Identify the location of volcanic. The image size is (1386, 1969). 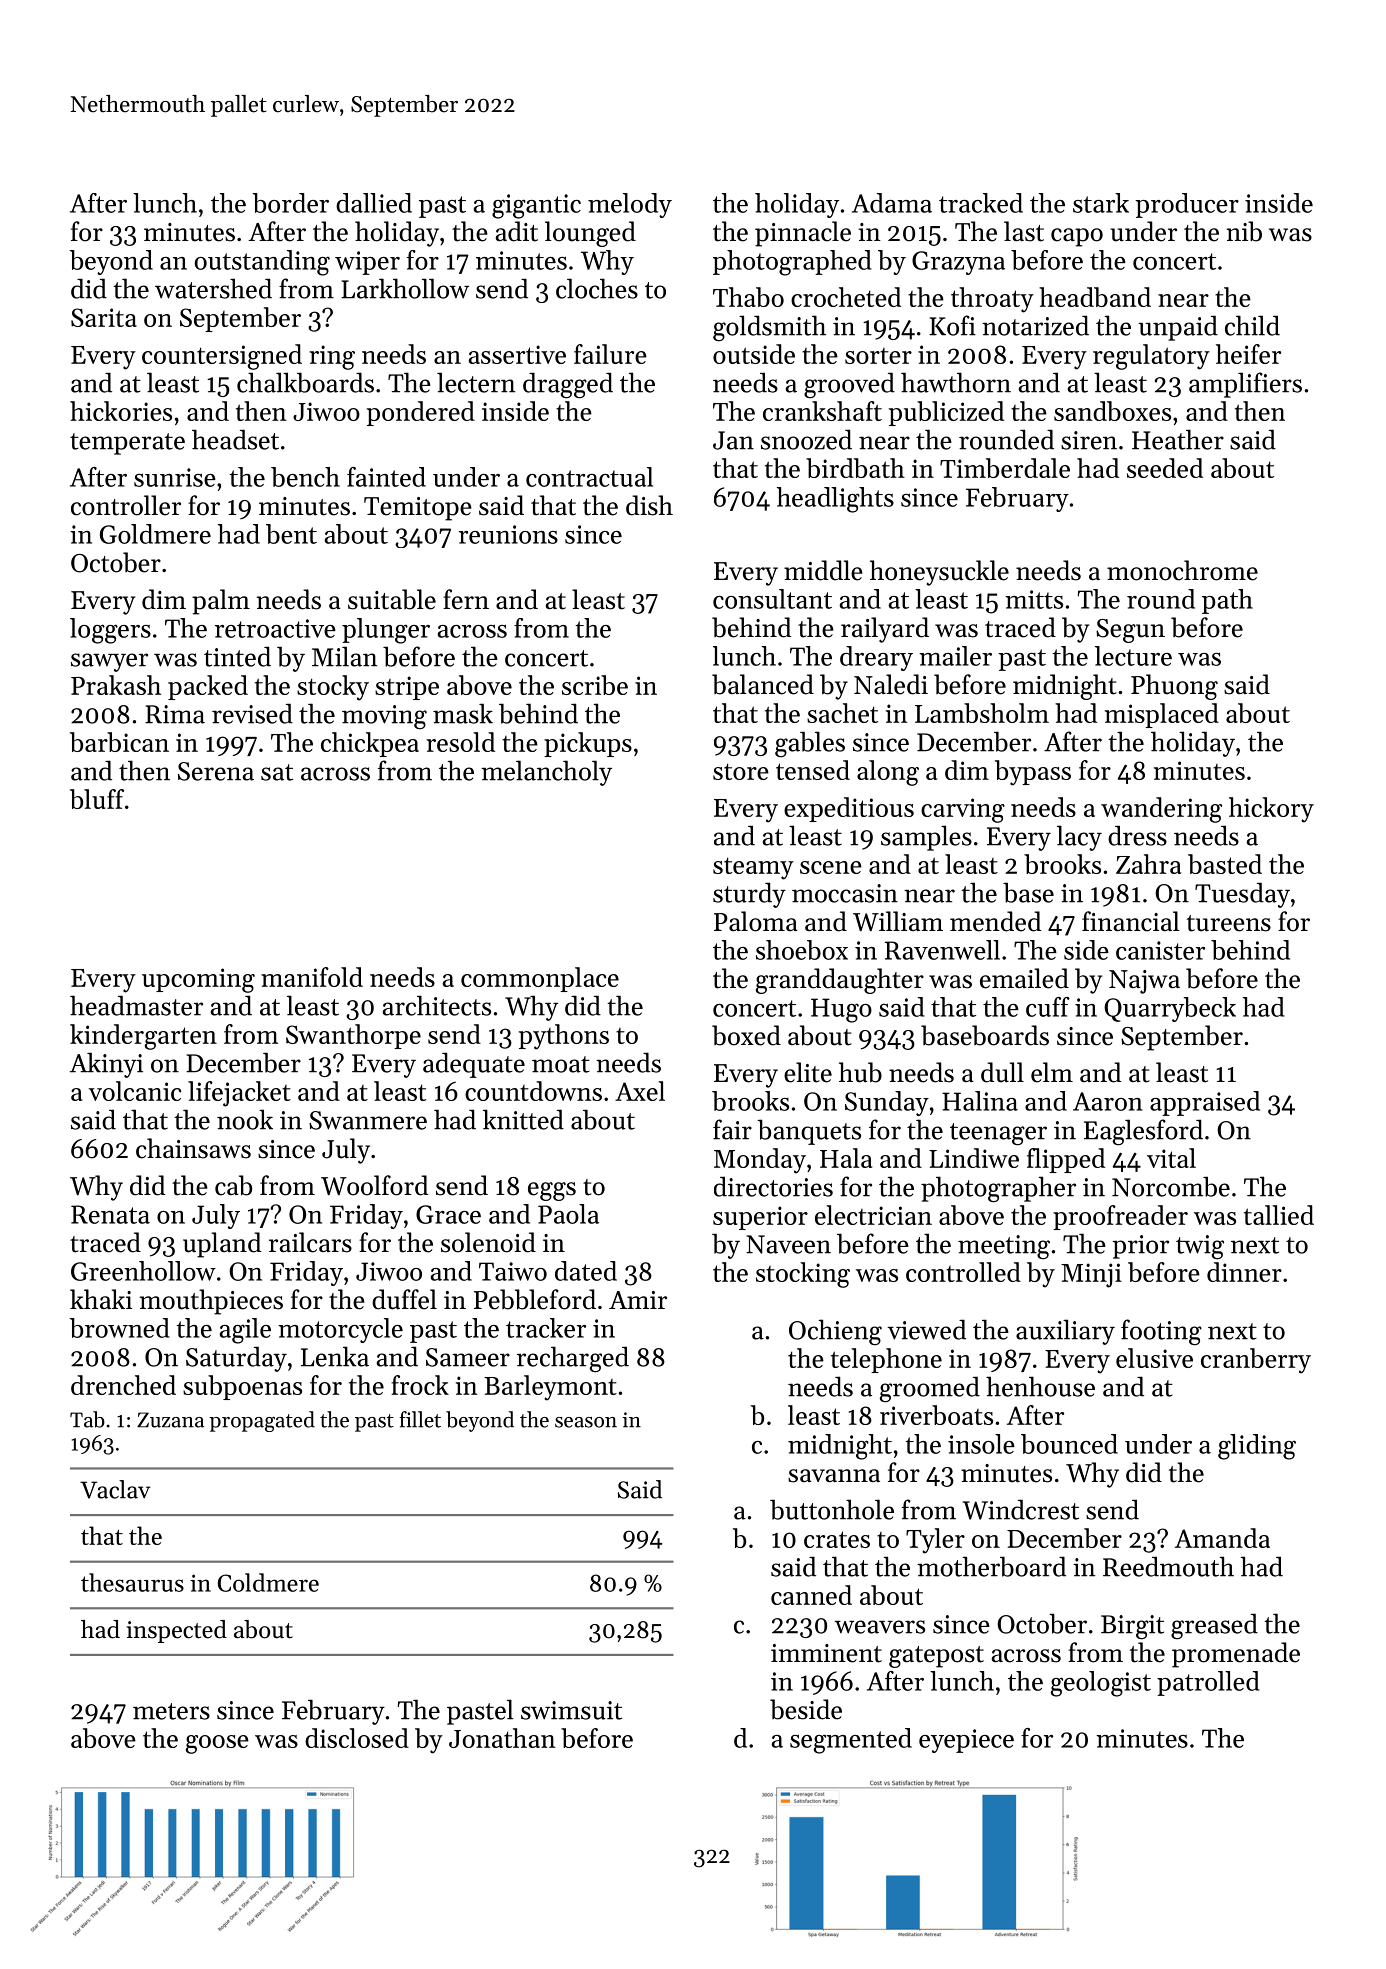
(135, 1091).
